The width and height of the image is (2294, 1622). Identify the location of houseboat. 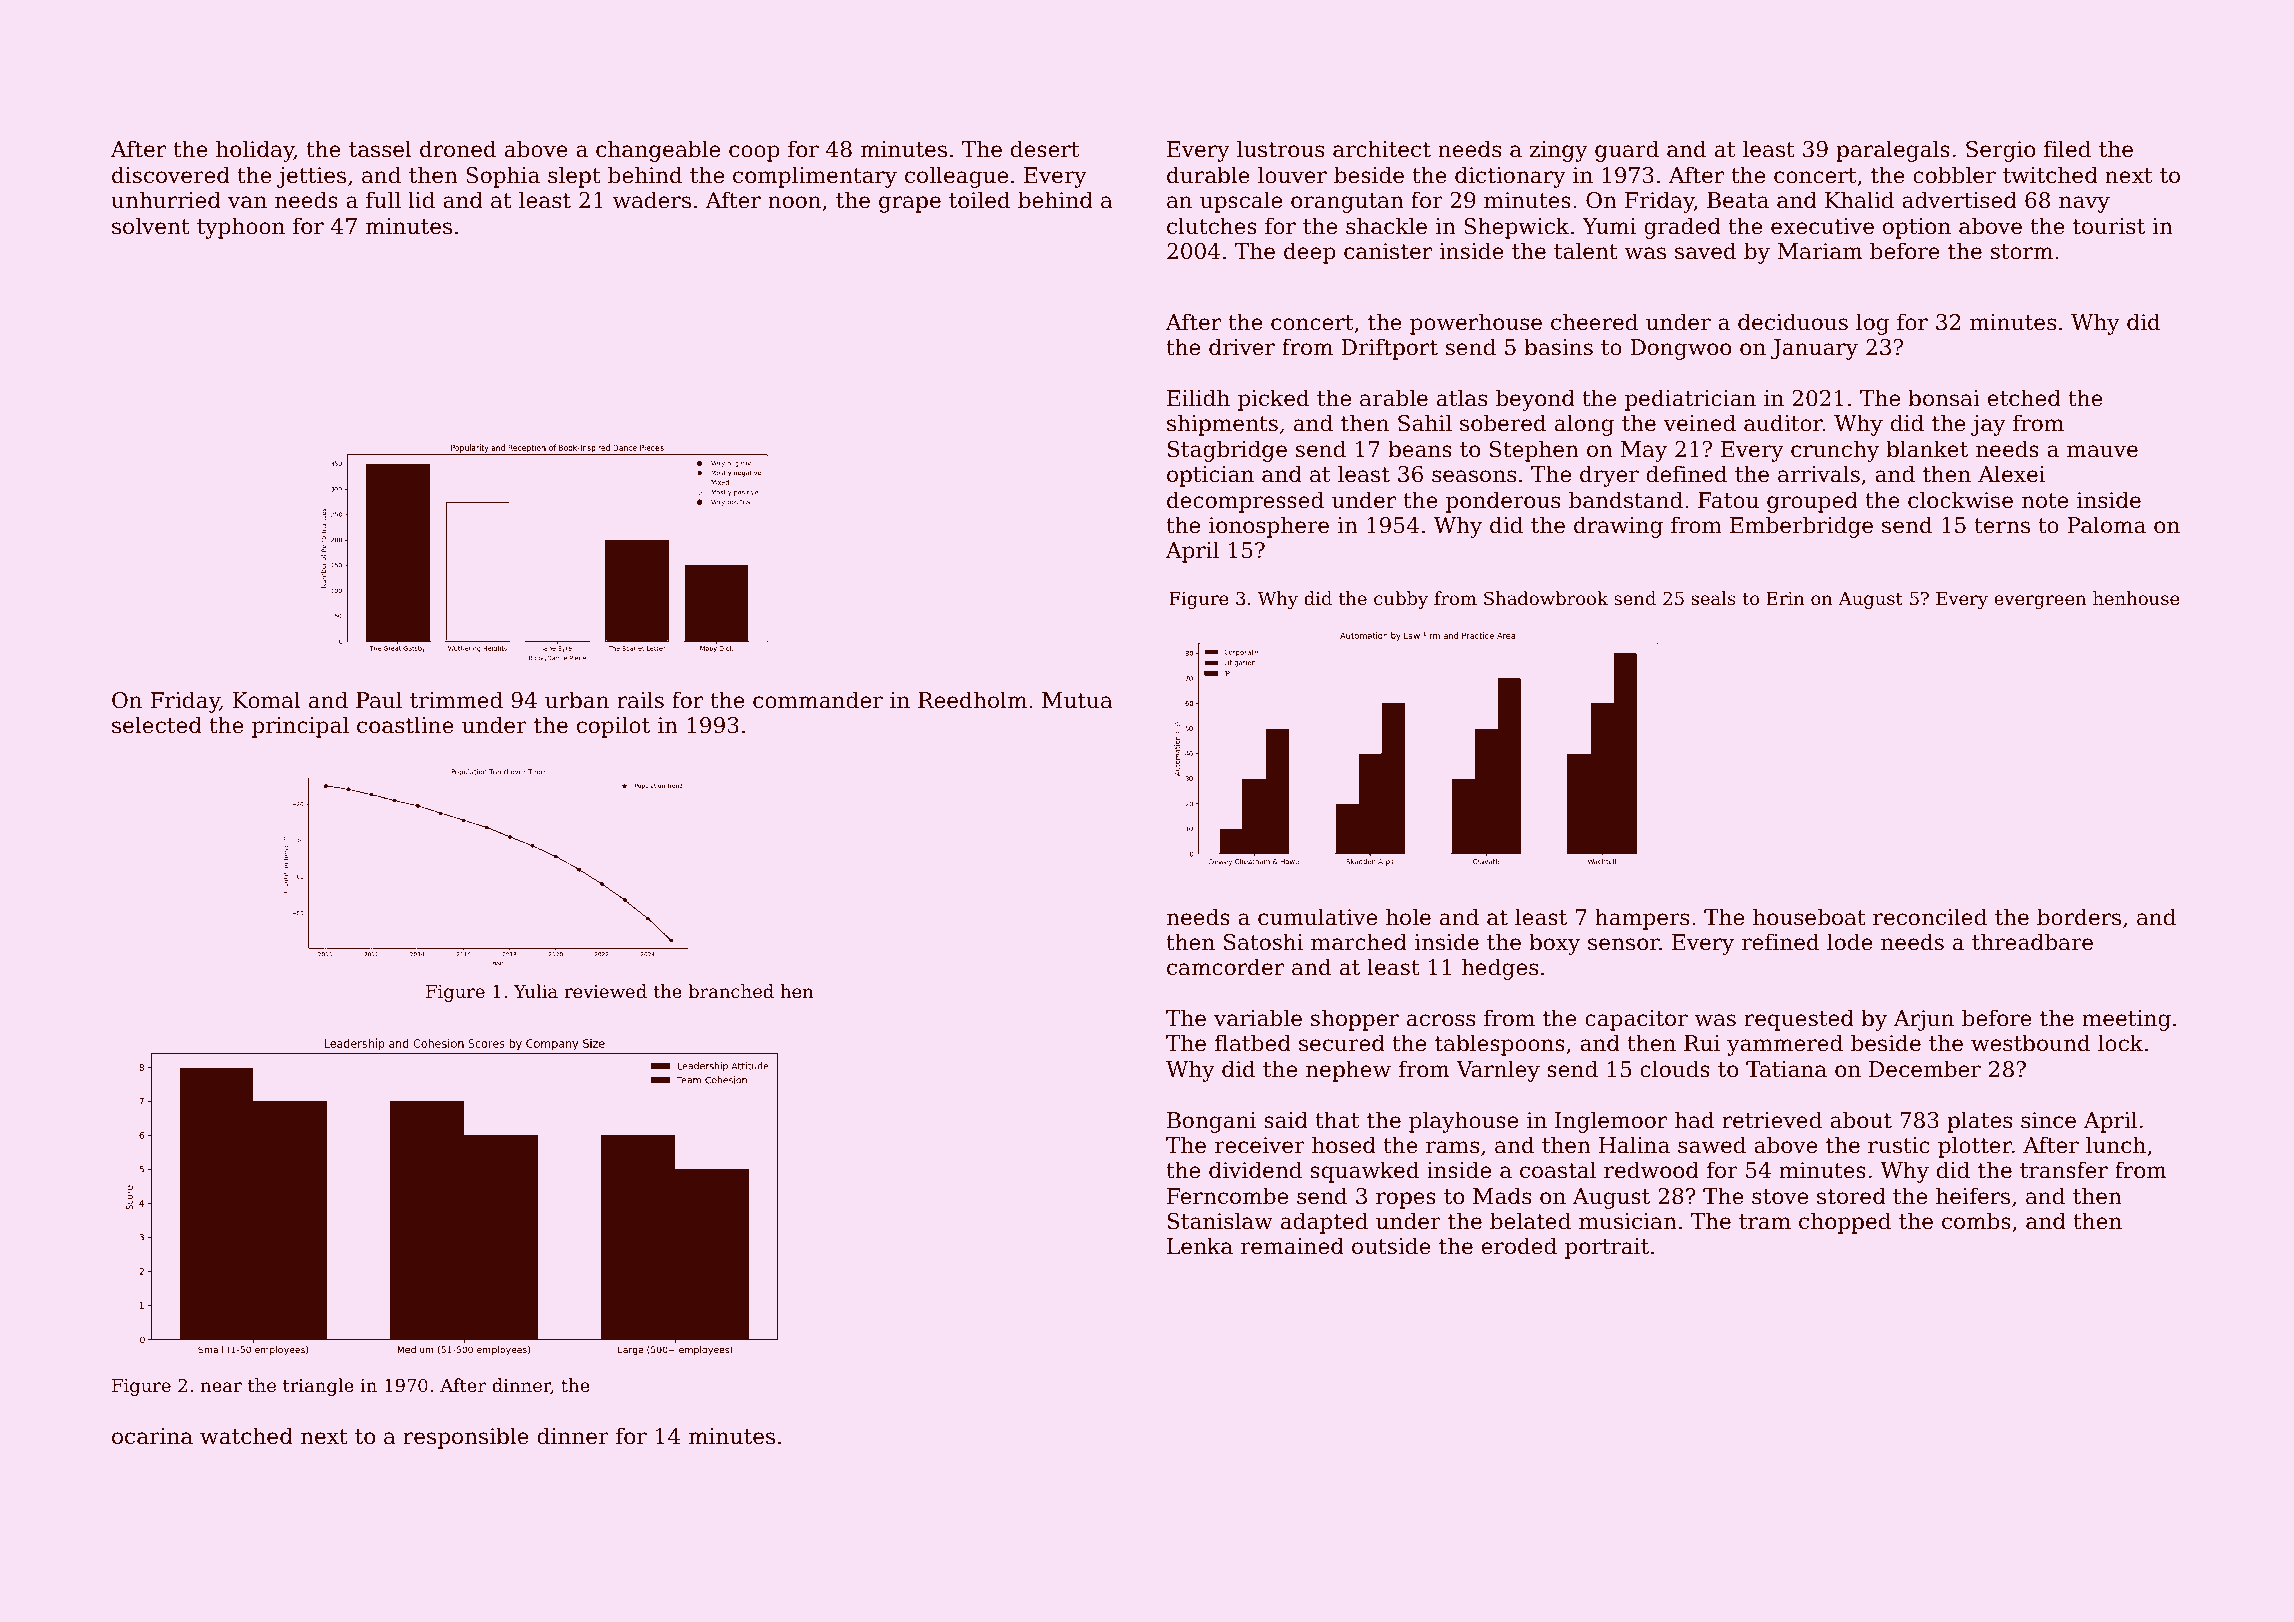
(1809, 917).
